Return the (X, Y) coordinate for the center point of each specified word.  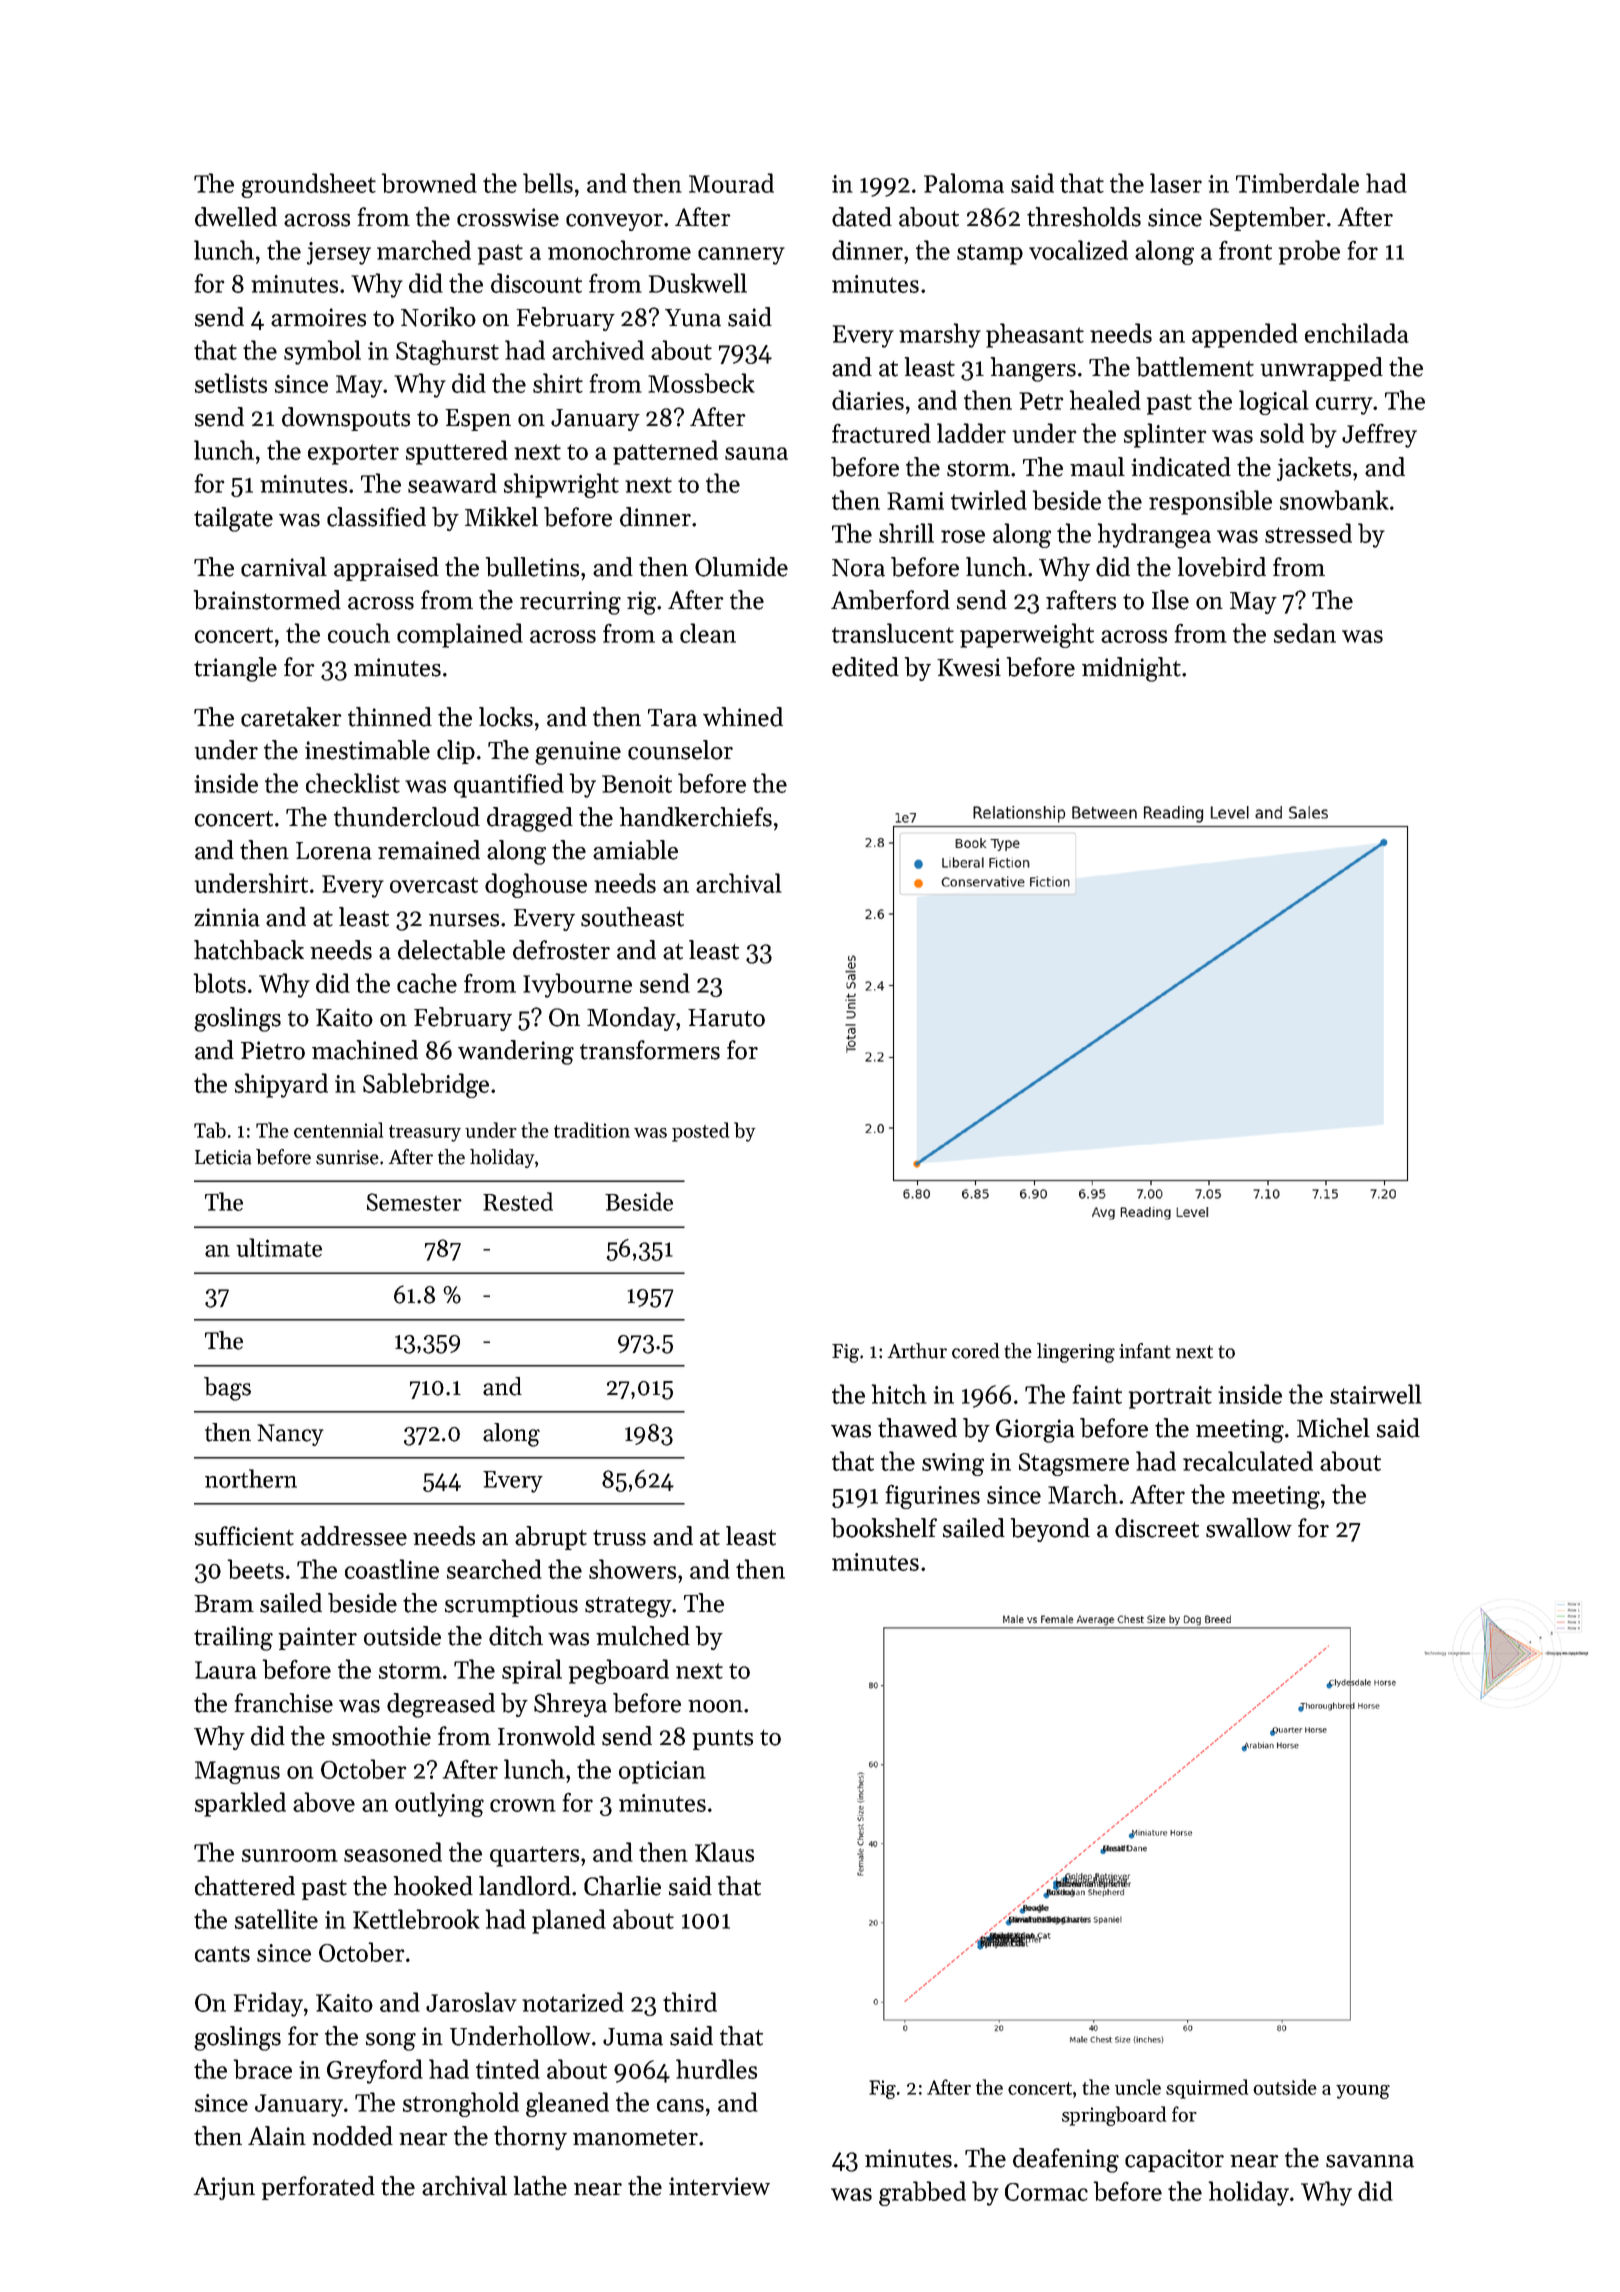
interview (719, 2186)
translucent (893, 633)
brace (262, 2069)
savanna (1370, 2161)
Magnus (237, 1772)
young (1363, 2092)
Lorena (334, 851)
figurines (932, 1496)
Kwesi (969, 667)
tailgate (233, 519)
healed (1105, 400)
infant (1145, 1351)
